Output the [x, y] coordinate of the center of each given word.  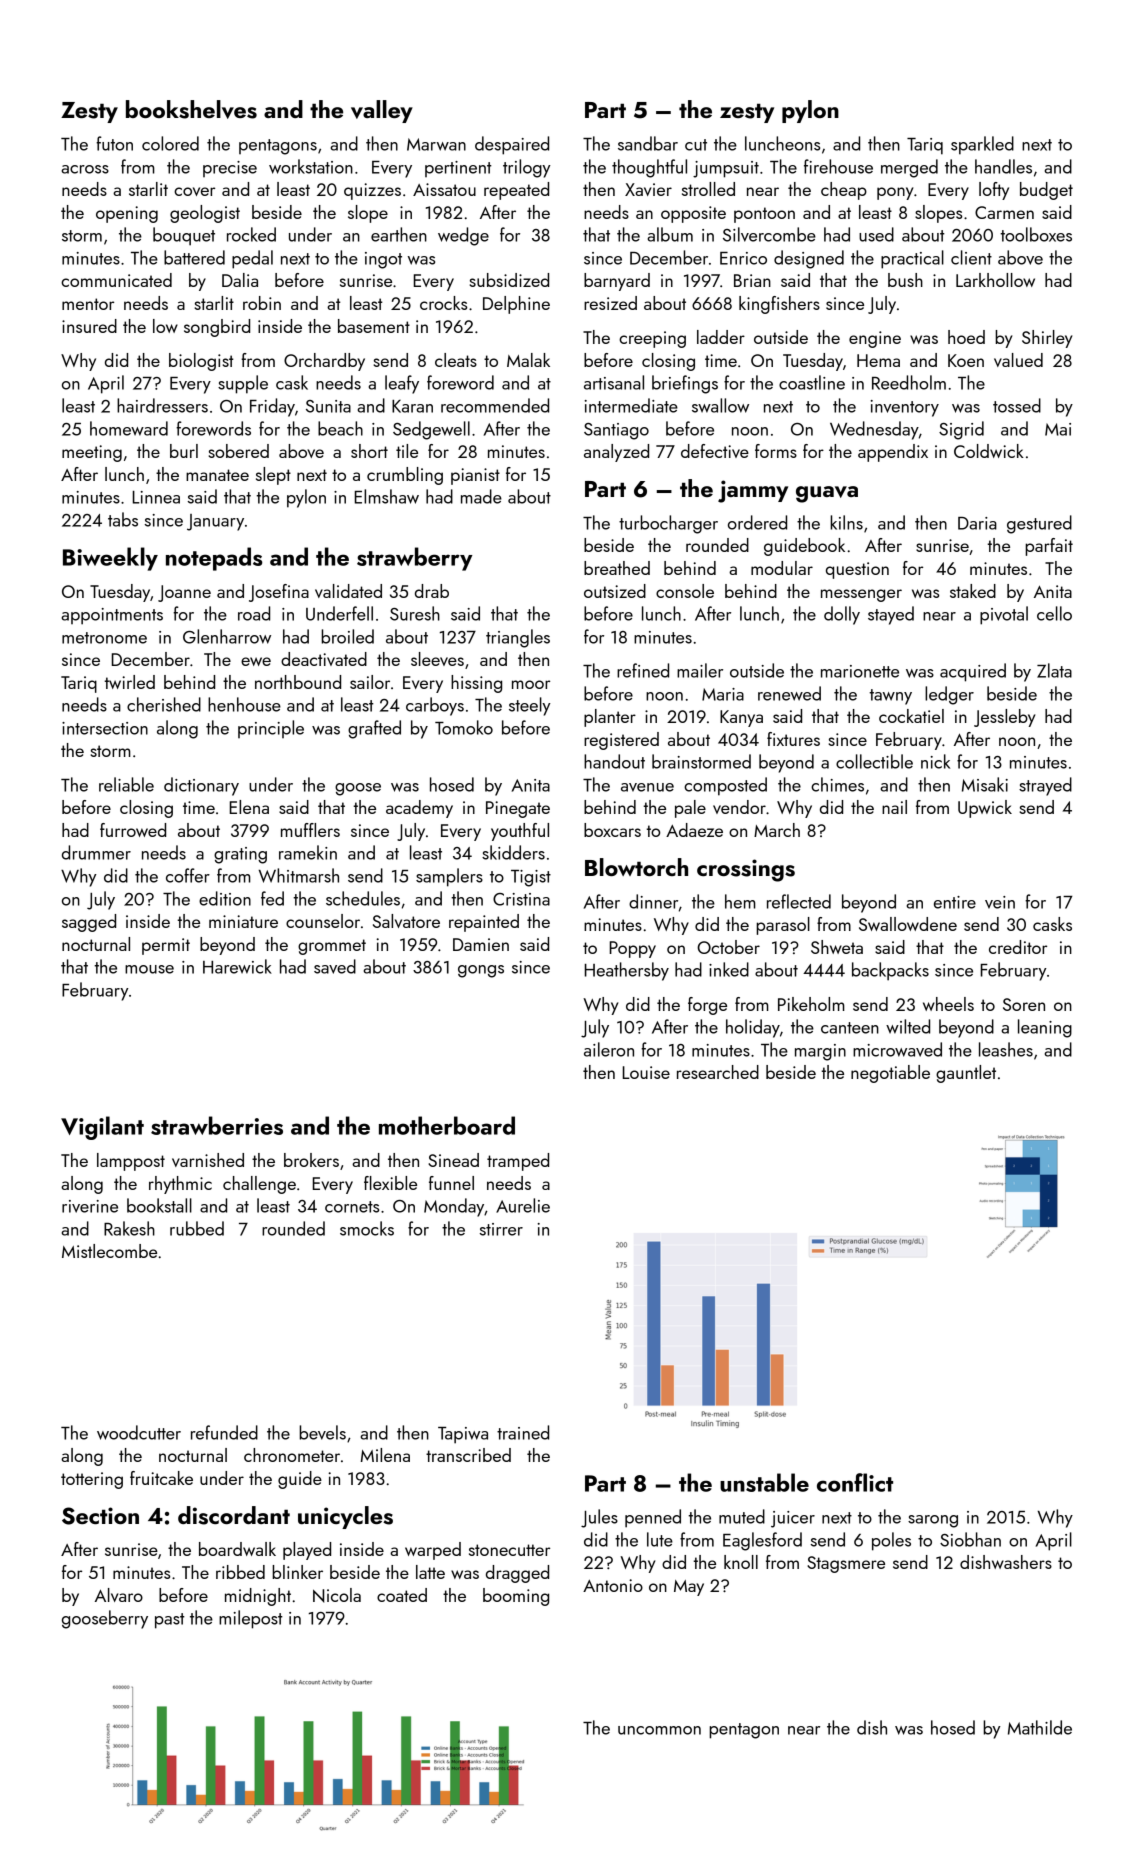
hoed [966, 337]
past [170, 1621]
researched [718, 1072]
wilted [908, 1026]
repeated [516, 191]
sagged [89, 923]
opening [127, 214]
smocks [367, 1228]
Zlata [1054, 670]
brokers [311, 1160]
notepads [214, 559]
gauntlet [966, 1074]
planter [610, 718]
